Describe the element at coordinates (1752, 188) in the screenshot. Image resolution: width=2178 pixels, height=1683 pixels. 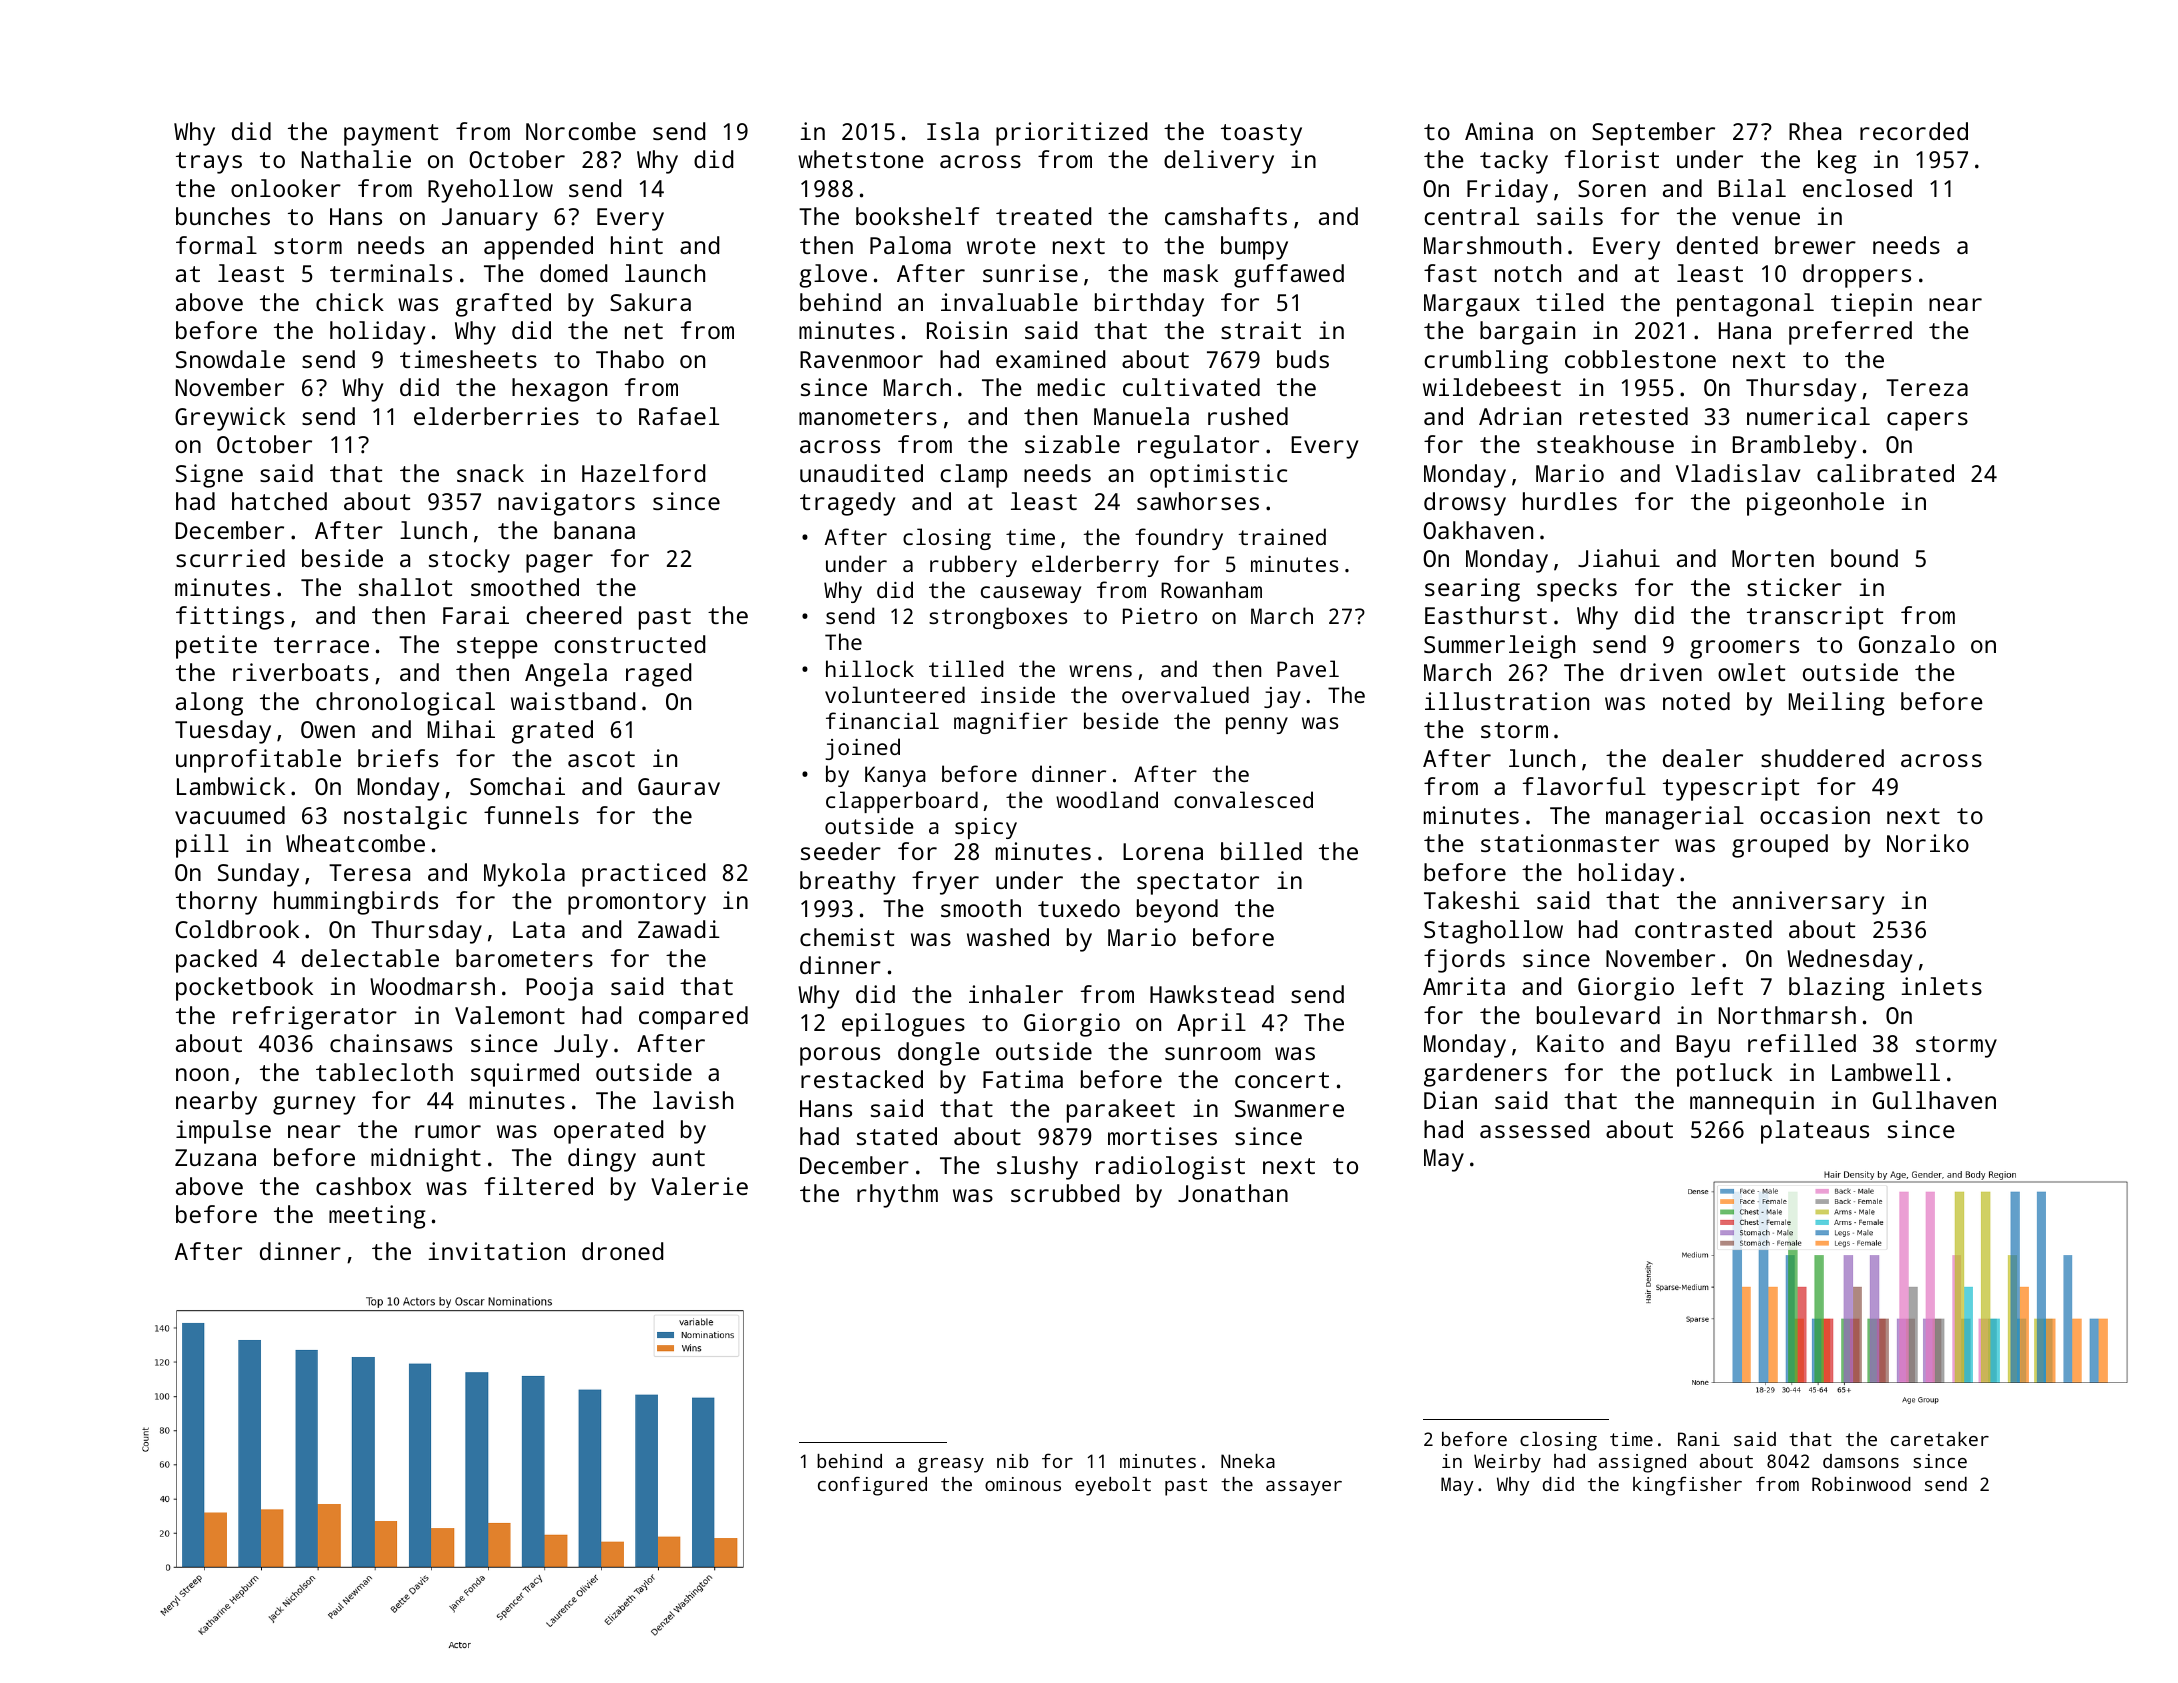
I see `Bilal` at that location.
